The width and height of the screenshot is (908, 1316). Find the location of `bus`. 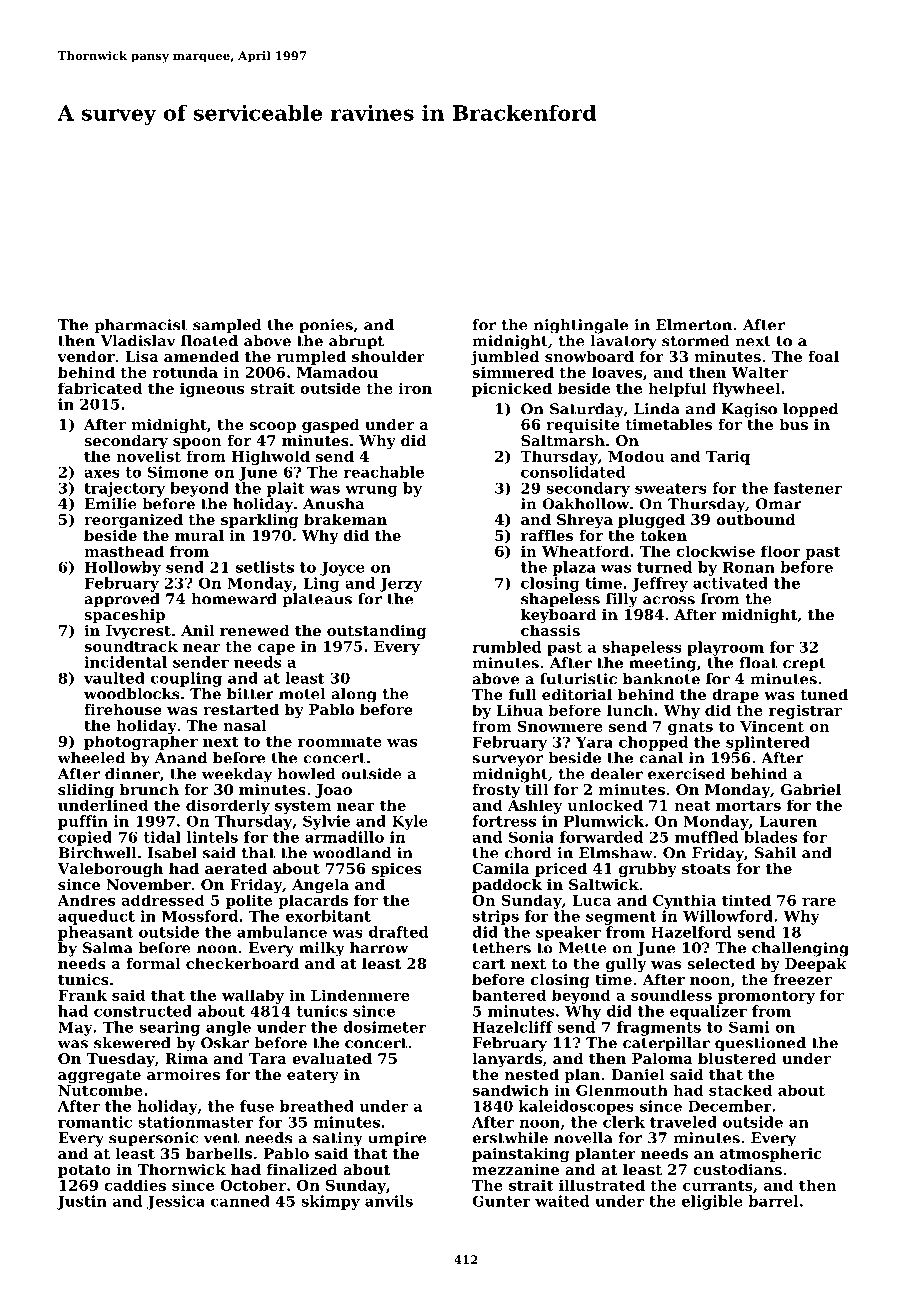

bus is located at coordinates (793, 424).
